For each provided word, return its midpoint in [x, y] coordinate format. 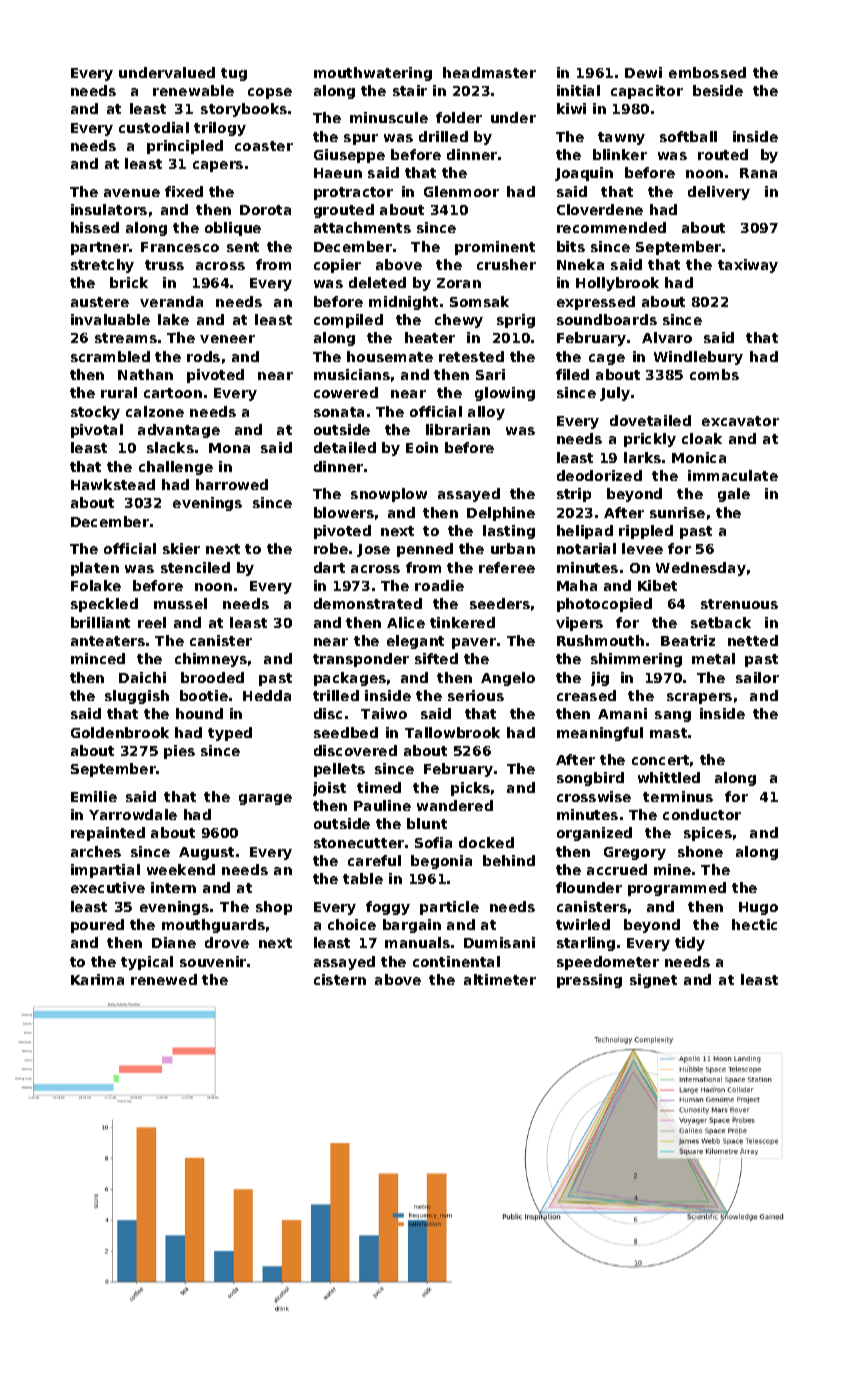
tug [234, 74]
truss [164, 265]
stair [410, 90]
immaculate [733, 475]
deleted [377, 282]
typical [147, 963]
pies [179, 752]
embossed [707, 72]
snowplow [389, 495]
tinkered [462, 622]
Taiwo [384, 713]
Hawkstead [113, 484]
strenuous [739, 604]
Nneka [580, 264]
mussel [180, 603]
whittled [669, 777]
